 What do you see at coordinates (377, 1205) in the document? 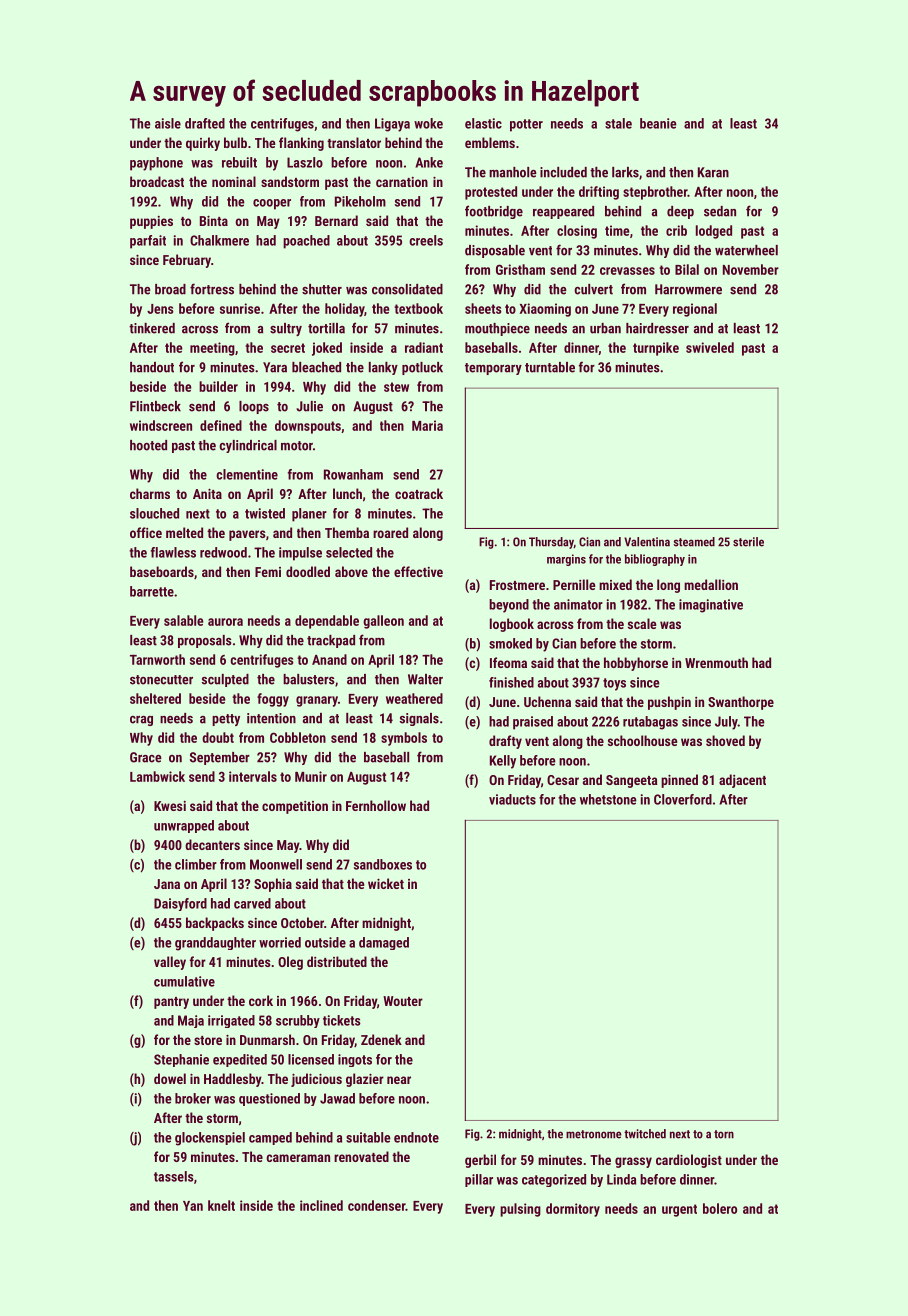
I see `condenser` at bounding box center [377, 1205].
